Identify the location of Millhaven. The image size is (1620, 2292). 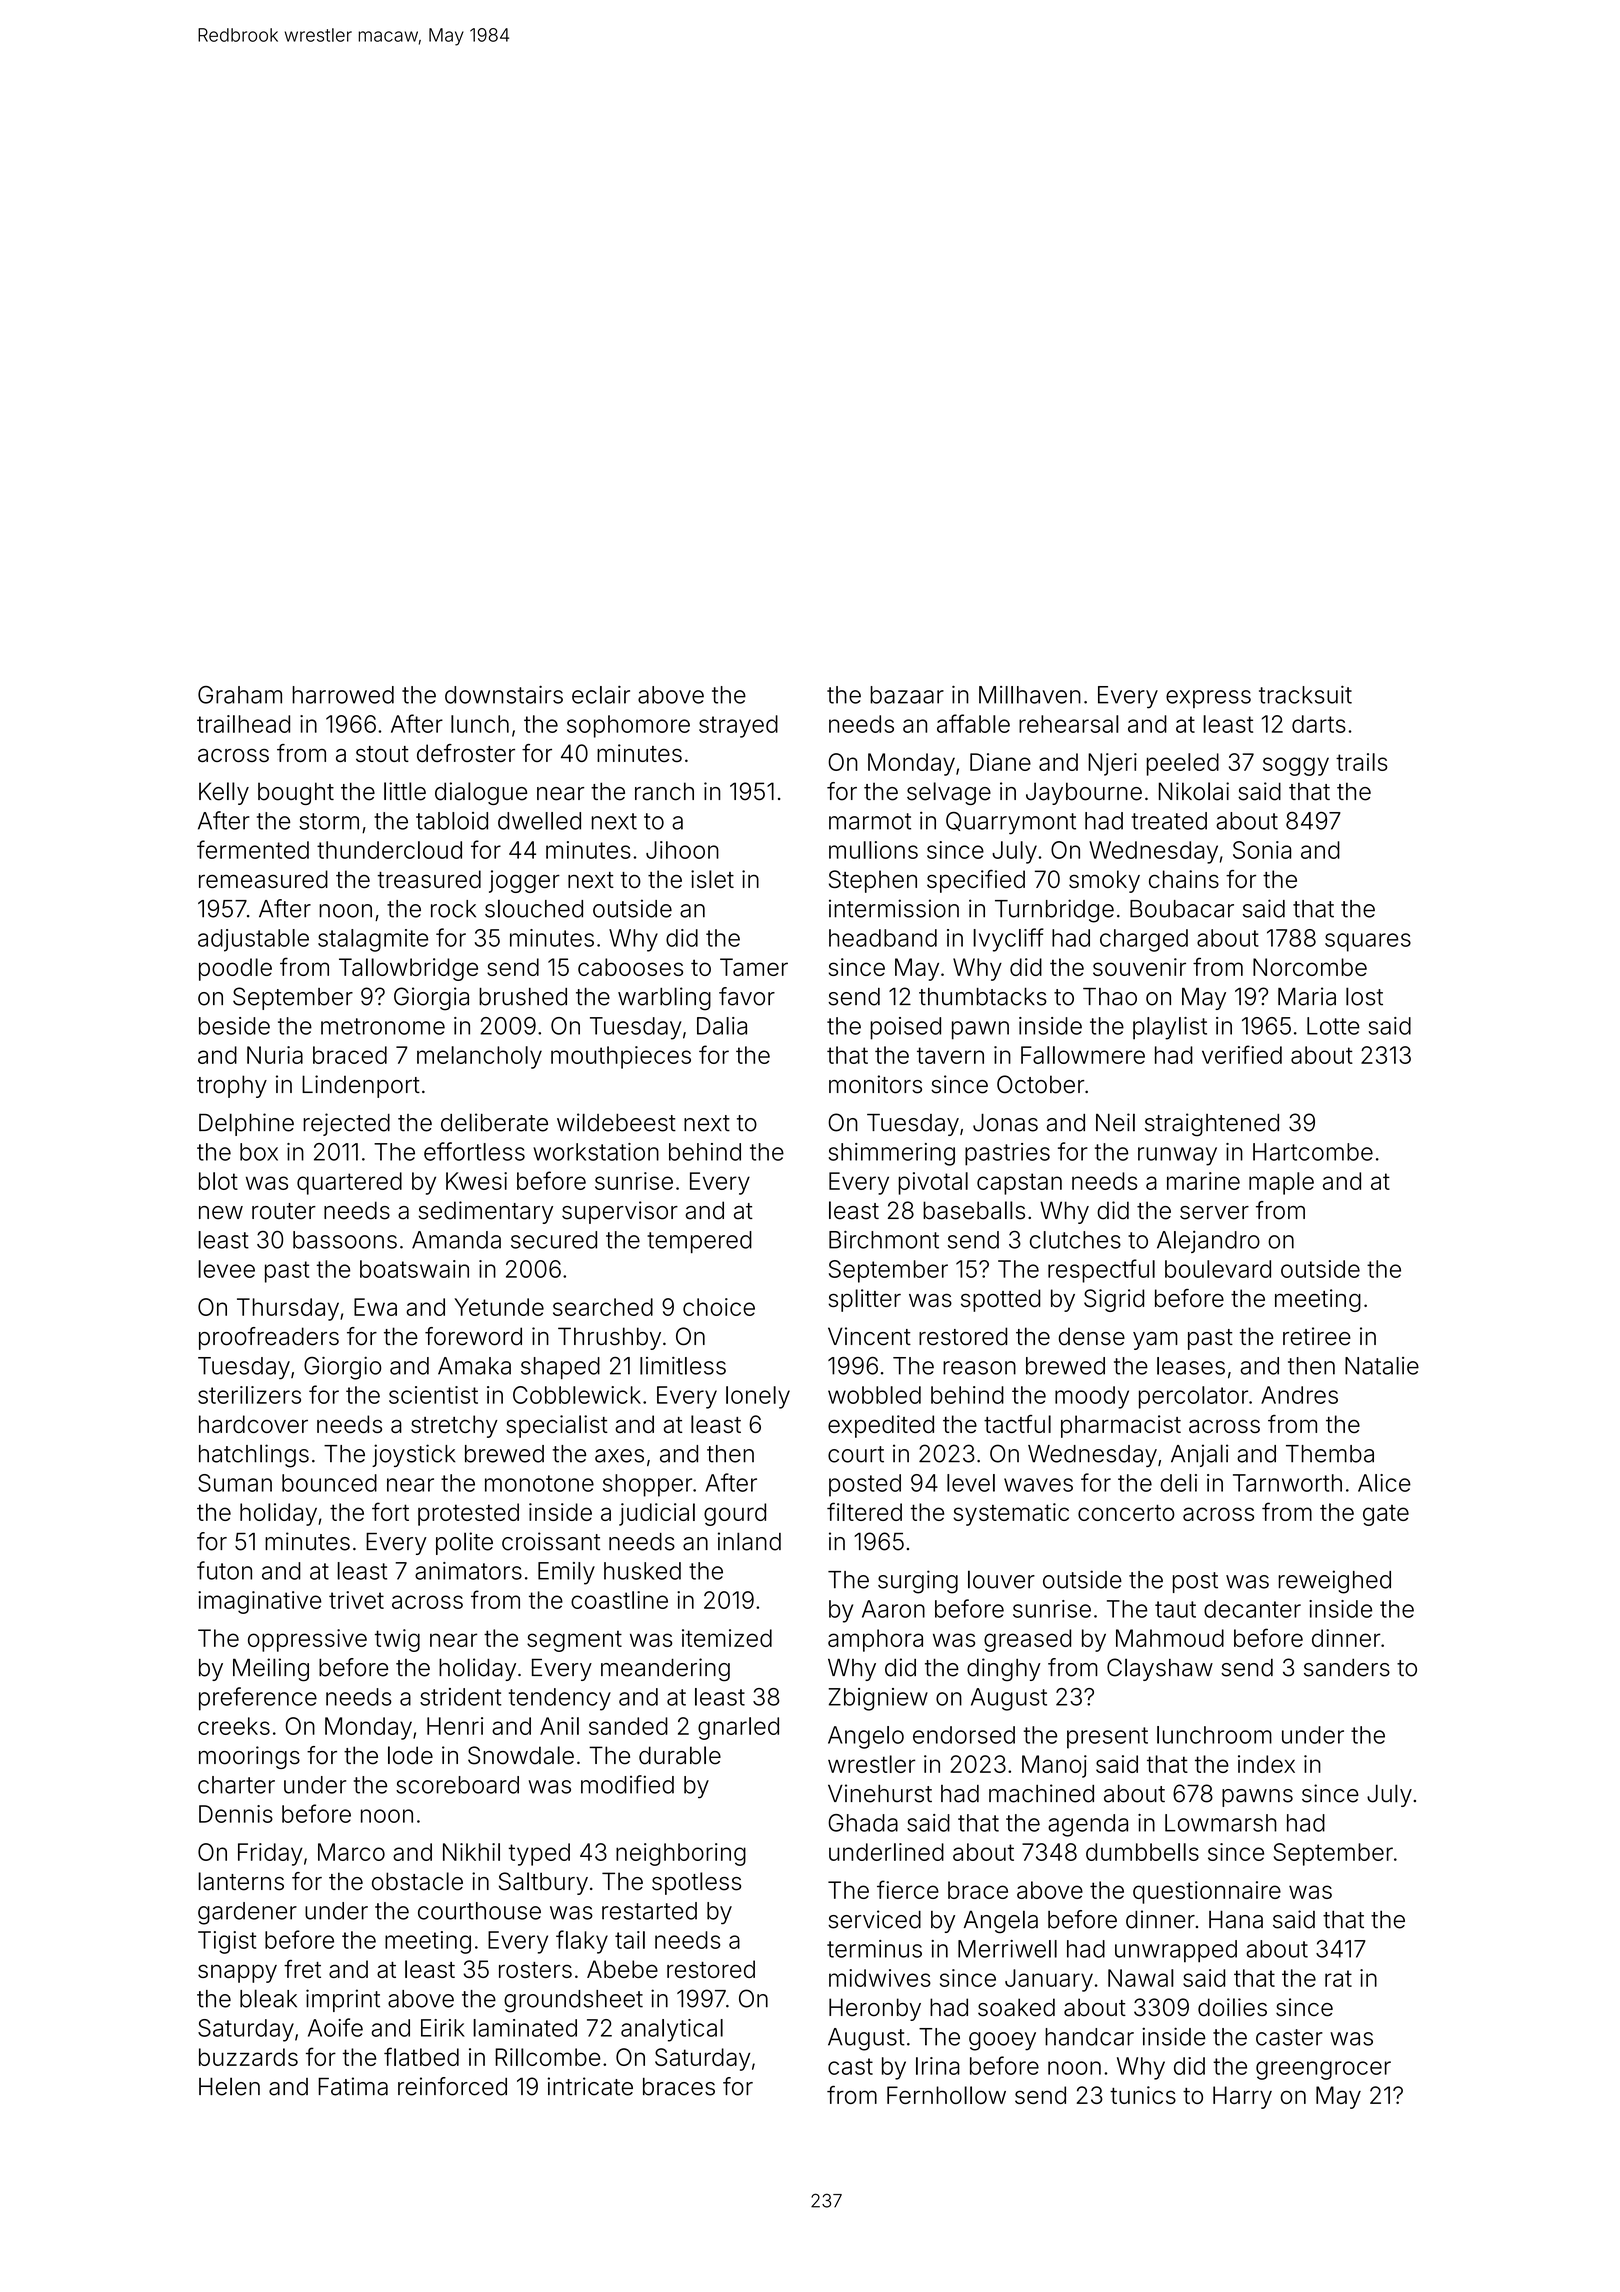
(1030, 695).
